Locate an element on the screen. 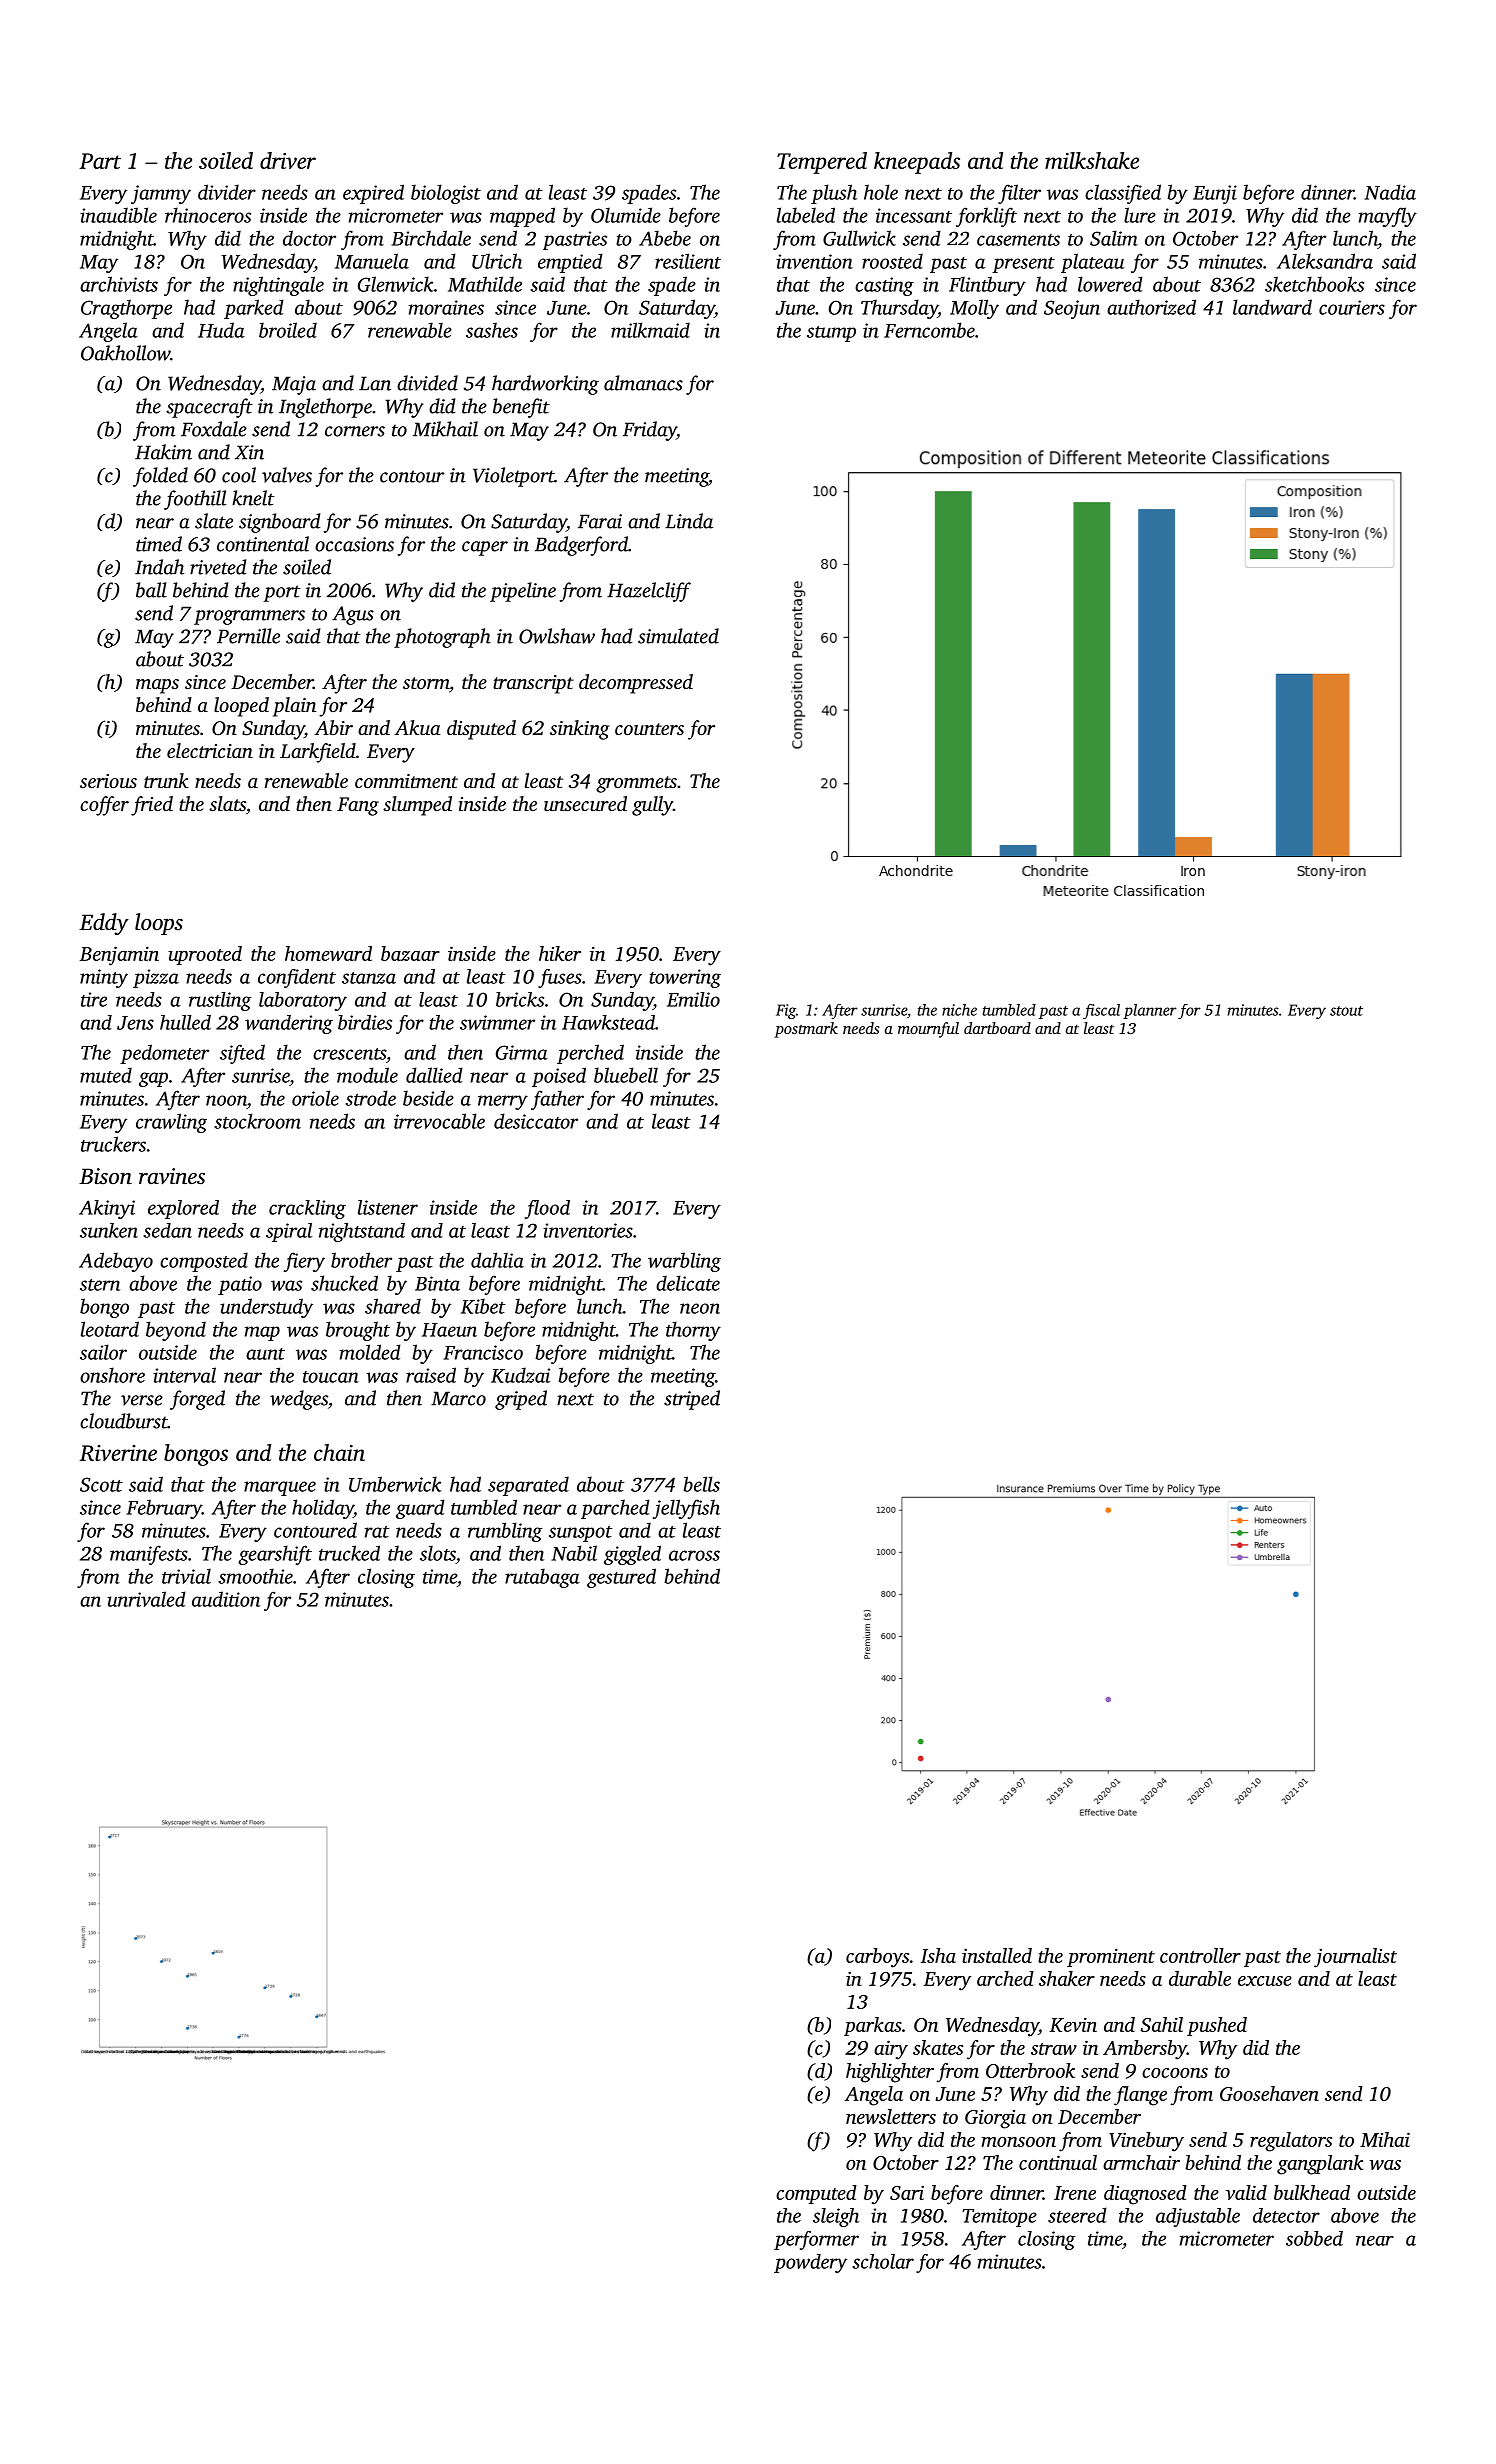  stout is located at coordinates (1346, 1011).
